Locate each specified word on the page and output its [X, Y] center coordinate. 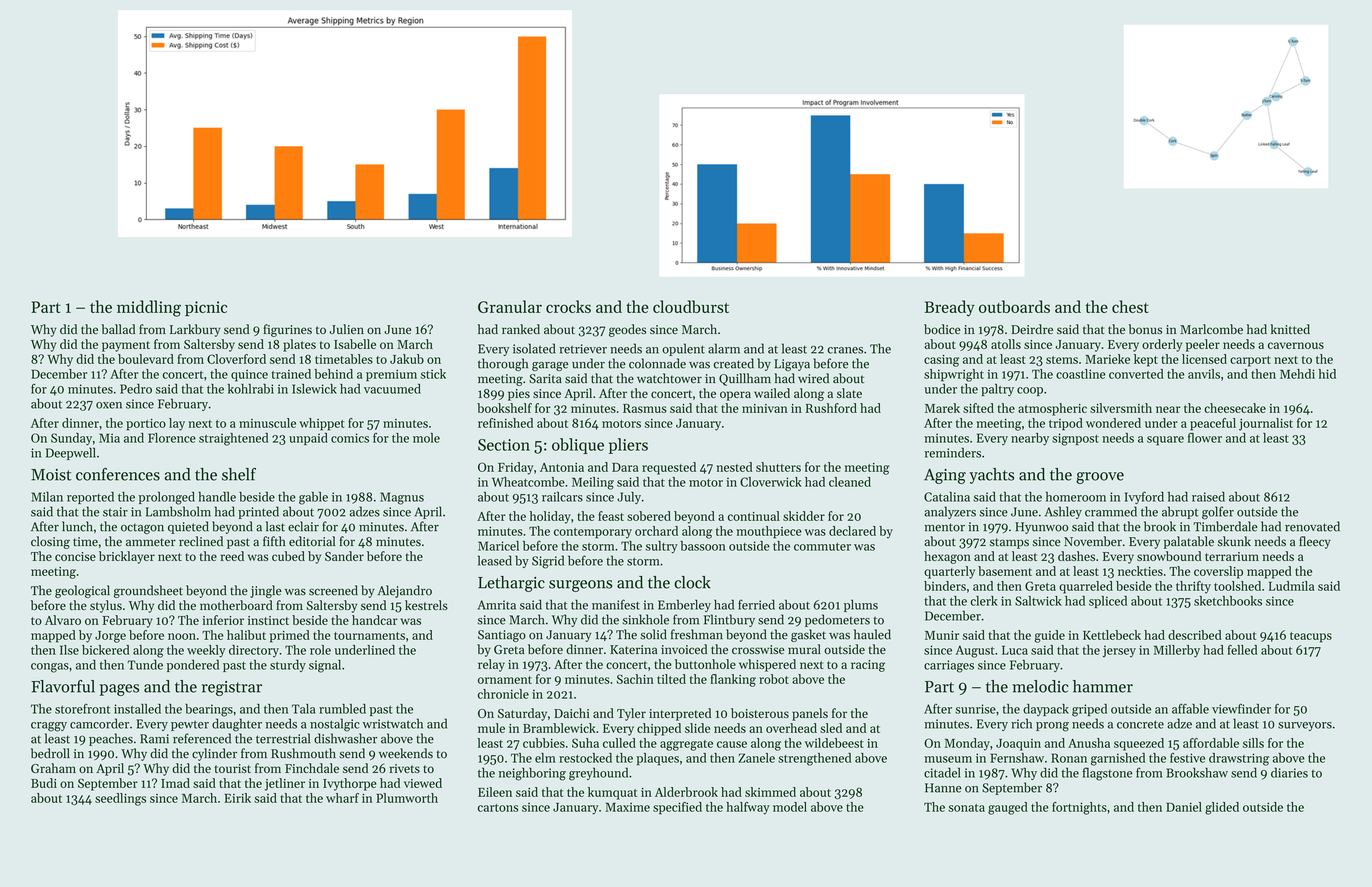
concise [75, 556]
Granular [510, 306]
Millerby [1177, 651]
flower [1205, 438]
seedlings [120, 799]
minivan [765, 408]
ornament [505, 680]
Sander [344, 556]
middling [149, 308]
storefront [82, 708]
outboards [1014, 306]
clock [692, 582]
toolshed [1237, 586]
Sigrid [548, 562]
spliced [1108, 602]
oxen [109, 405]
